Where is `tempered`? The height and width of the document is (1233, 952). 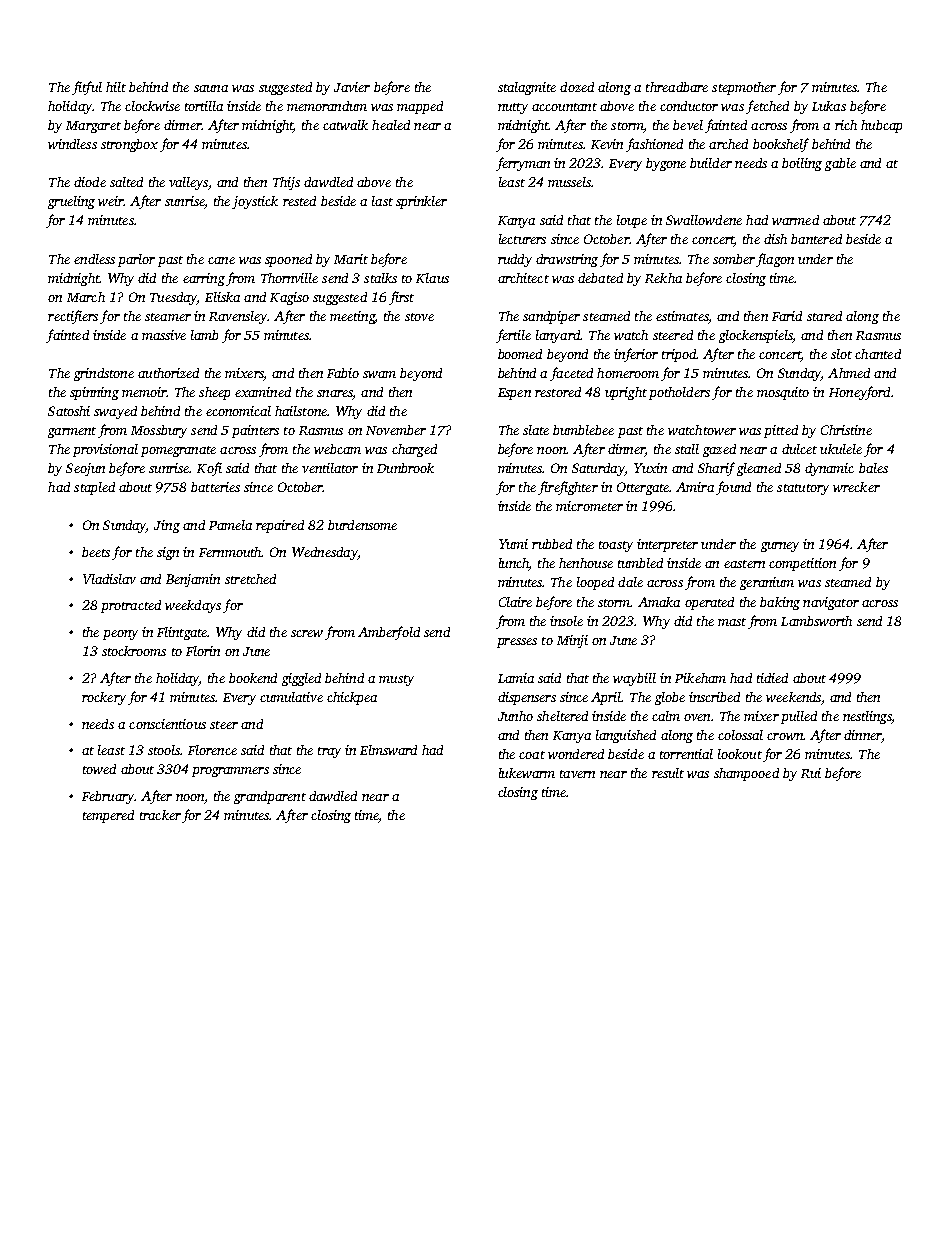 tempered is located at coordinates (108, 816).
